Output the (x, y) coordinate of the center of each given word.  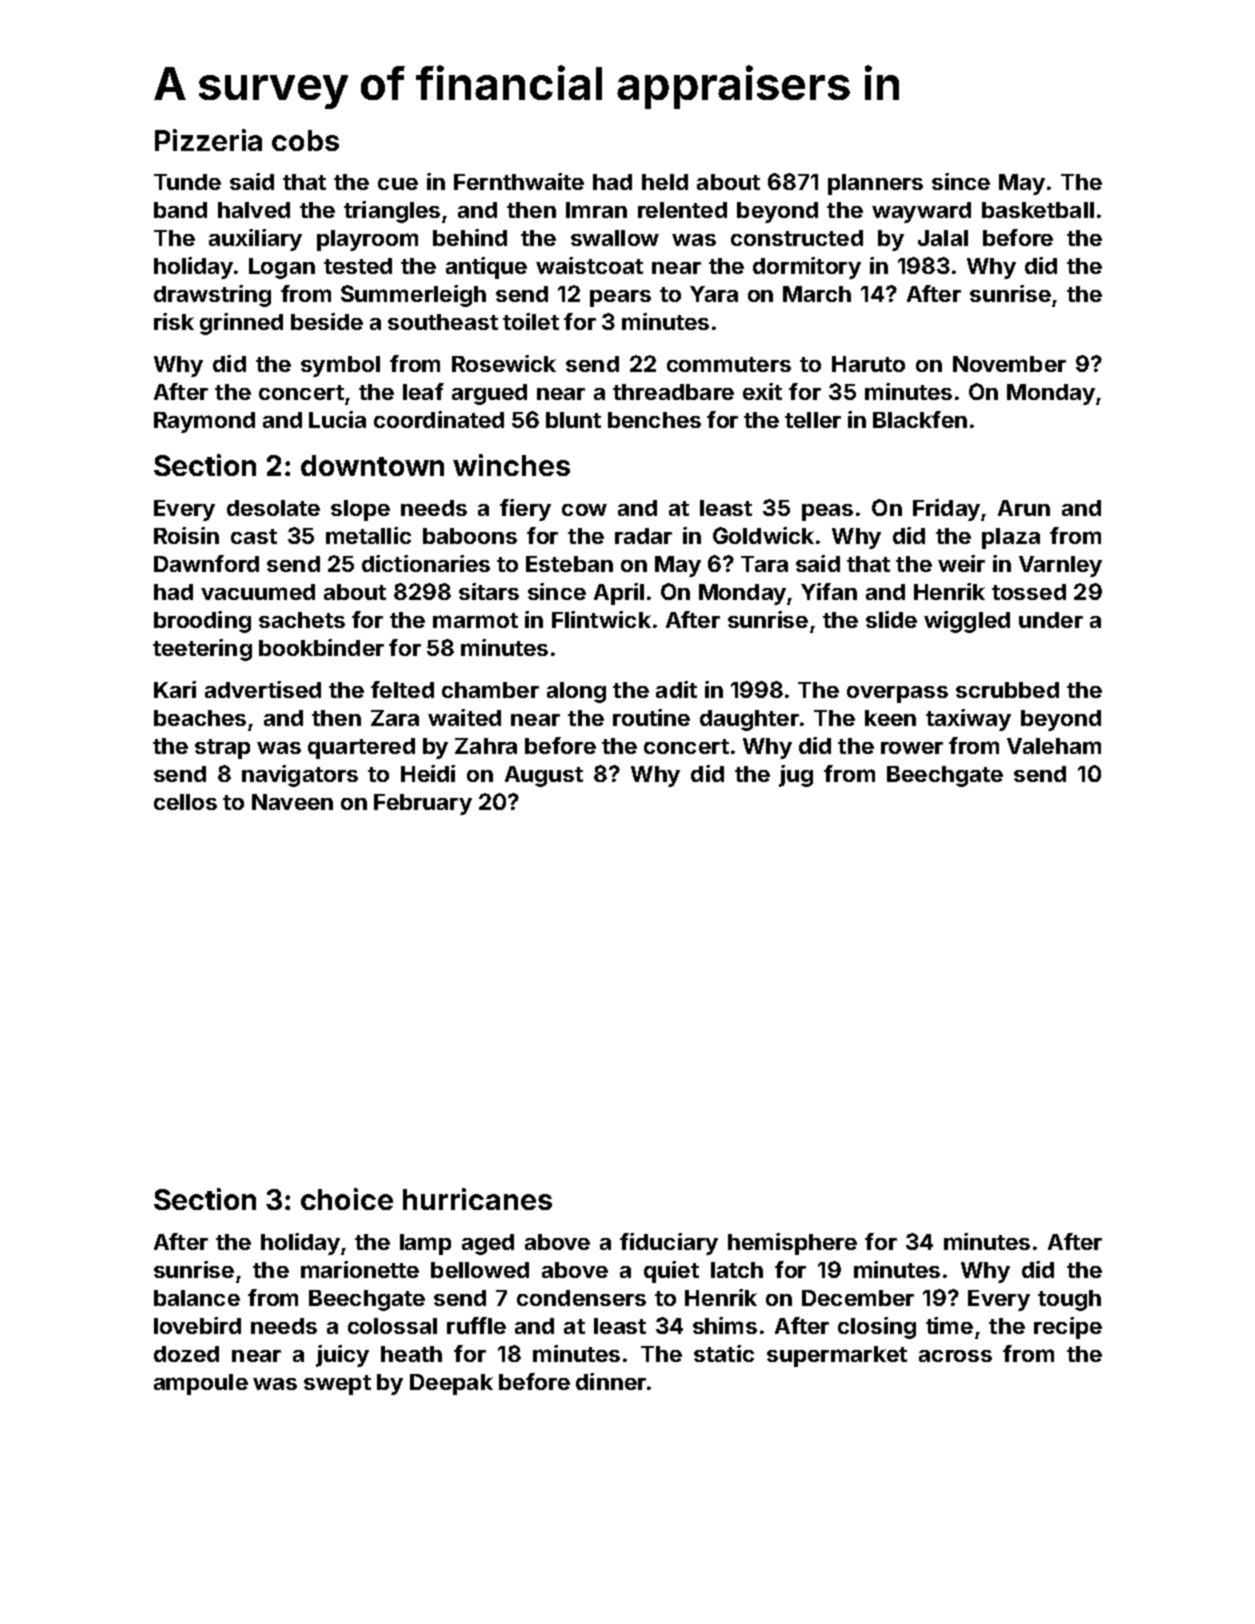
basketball (1038, 210)
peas (827, 512)
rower (912, 748)
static (724, 1353)
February (423, 804)
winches (511, 465)
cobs (305, 140)
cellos (185, 802)
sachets (302, 620)
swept (337, 1385)
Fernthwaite (519, 181)
